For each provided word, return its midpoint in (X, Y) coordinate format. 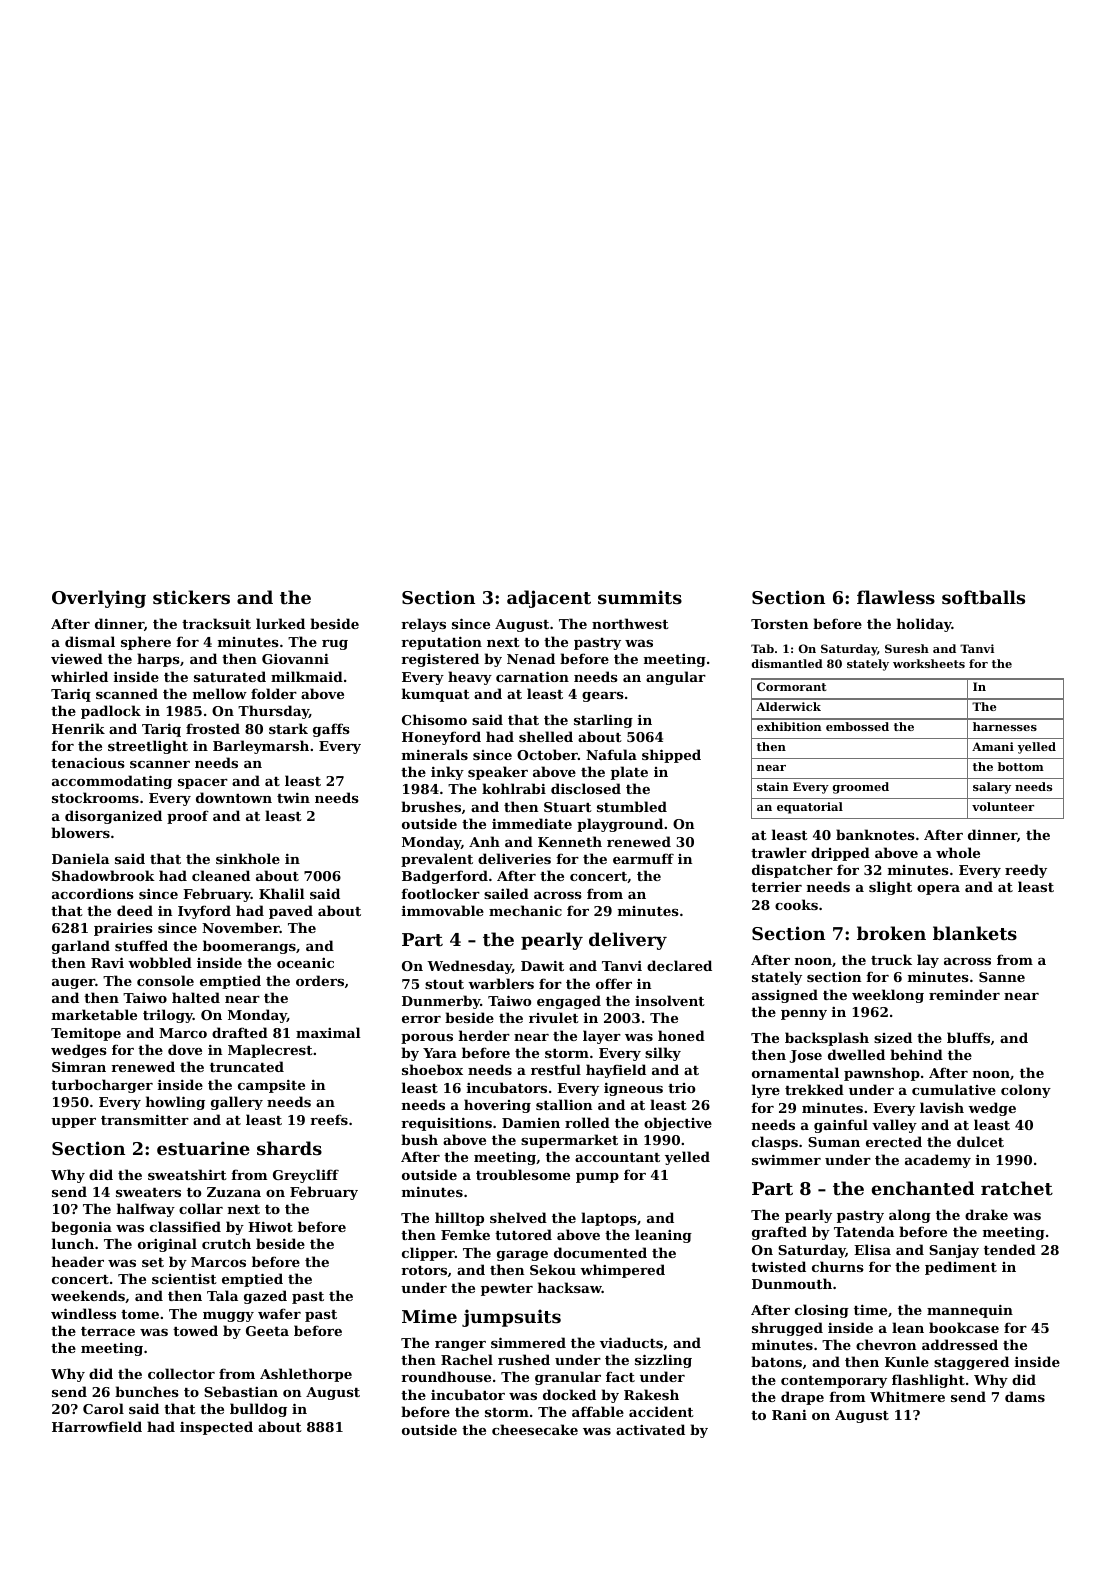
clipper (428, 1254)
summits (640, 597)
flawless (896, 597)
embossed (857, 726)
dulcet (980, 1141)
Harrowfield (97, 1426)
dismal (90, 641)
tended (1010, 1249)
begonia (81, 1228)
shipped (671, 756)
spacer (203, 784)
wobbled (160, 962)
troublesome (523, 1174)
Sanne (1002, 977)
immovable (443, 910)
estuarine (203, 1148)
